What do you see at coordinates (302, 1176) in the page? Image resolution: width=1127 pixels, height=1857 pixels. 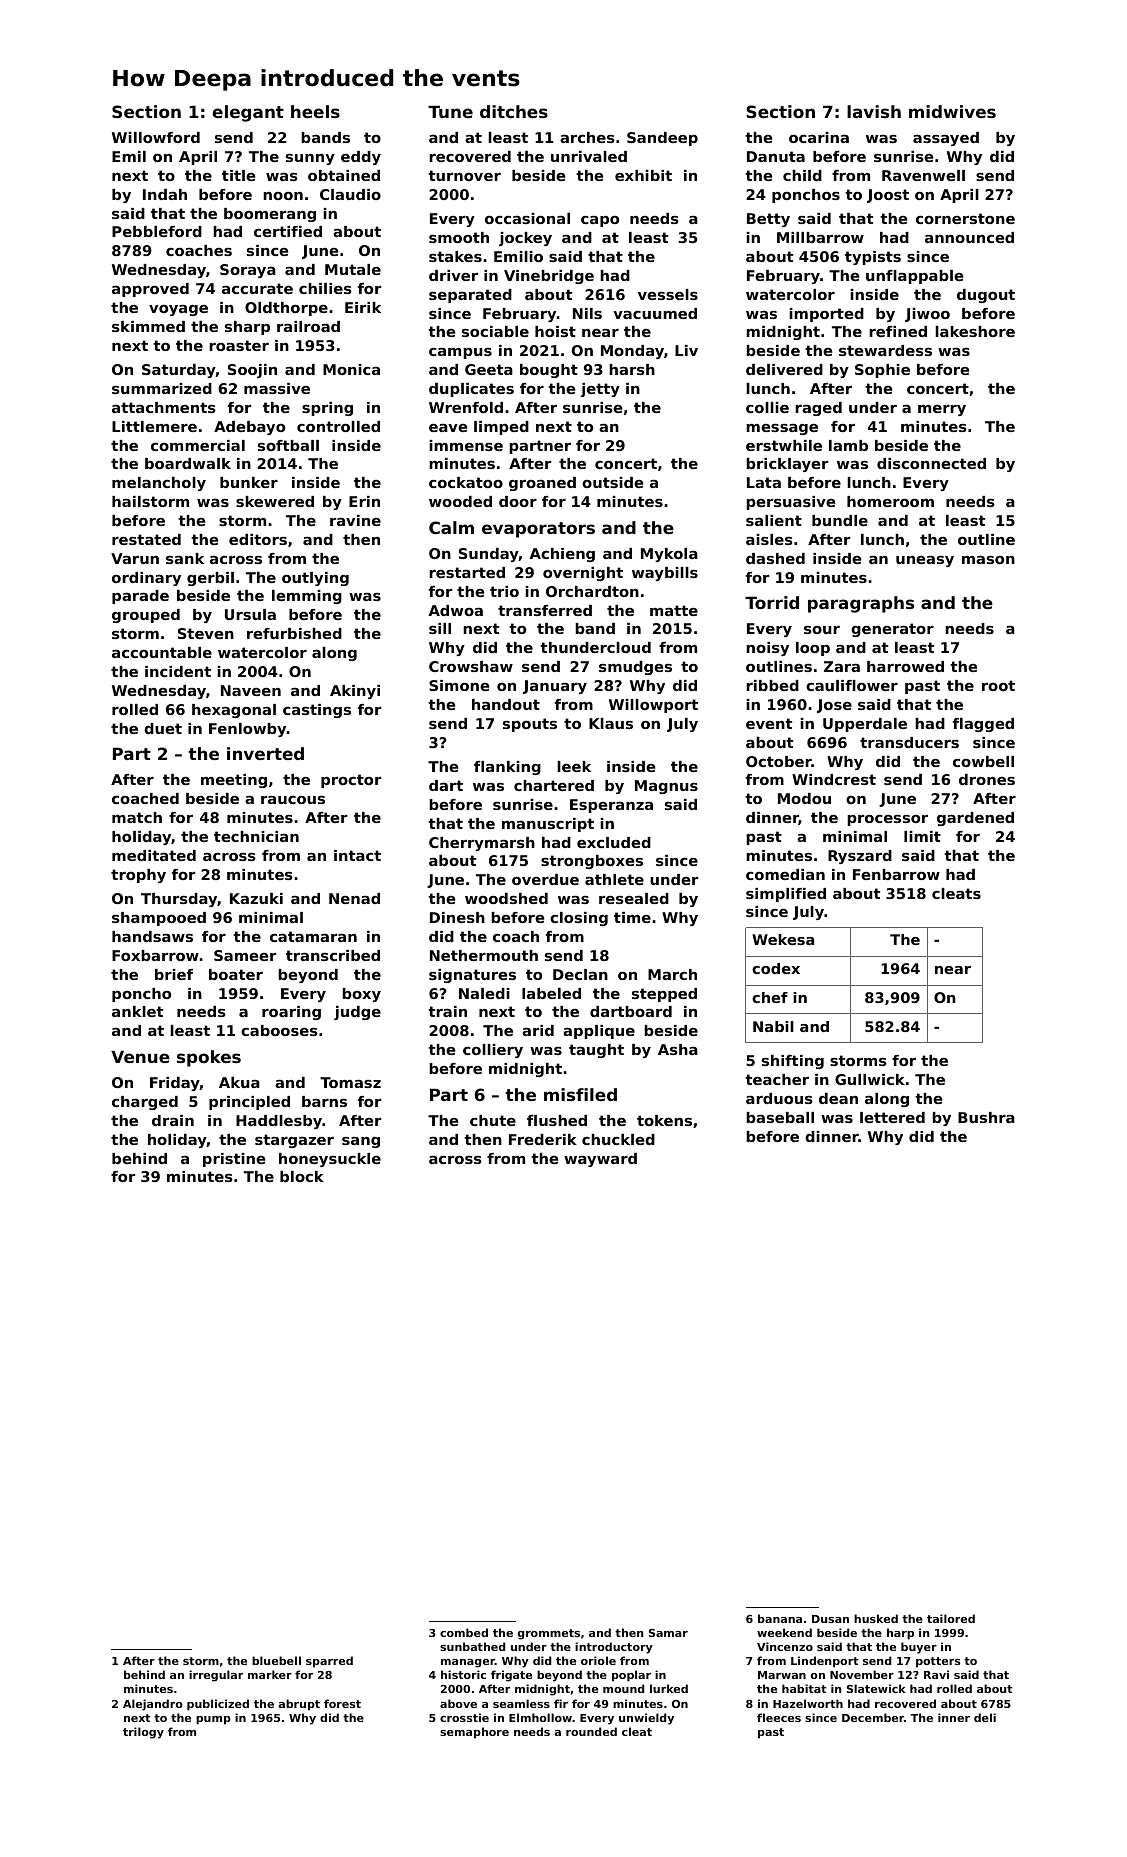 I see `block` at bounding box center [302, 1176].
